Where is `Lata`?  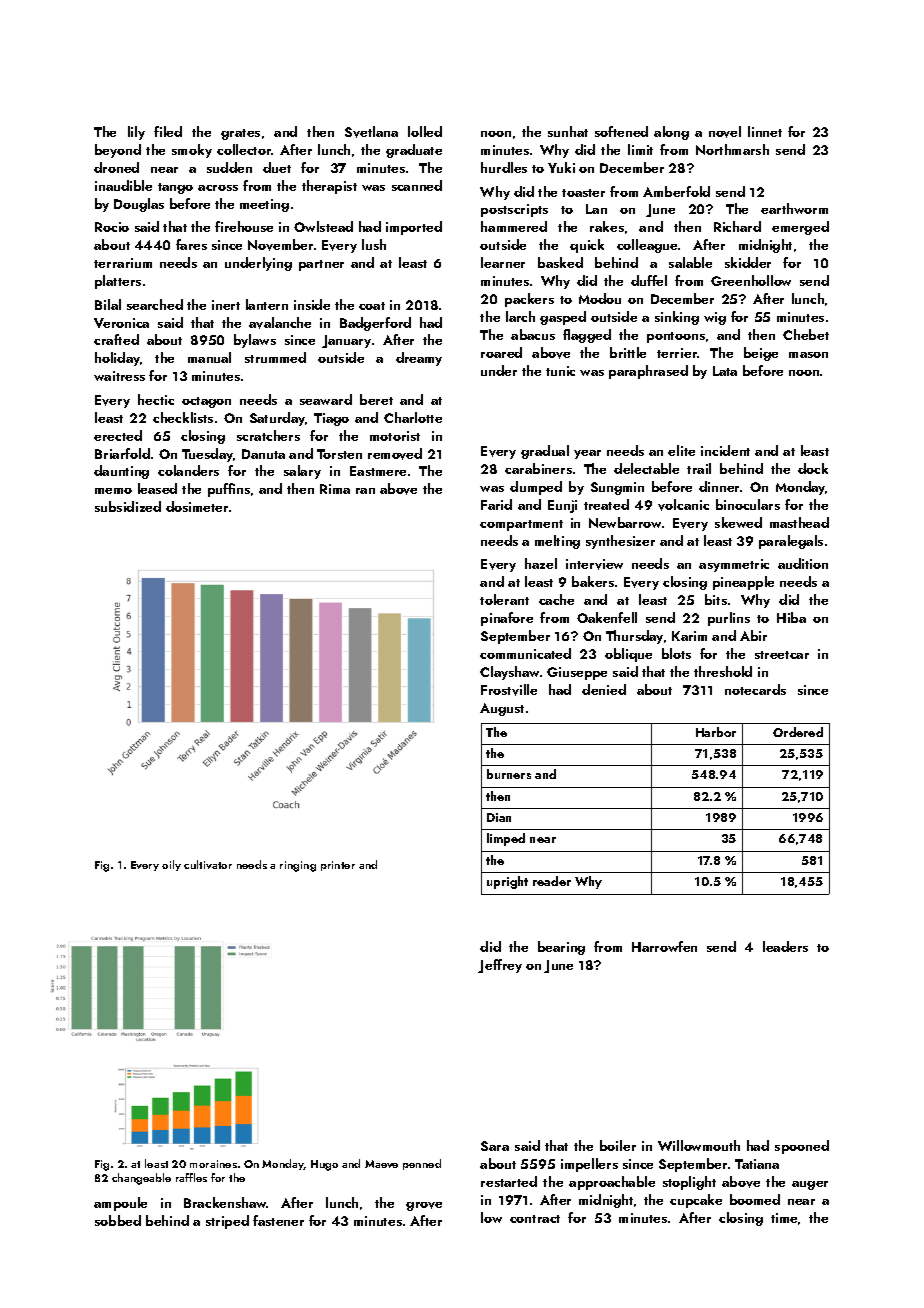 Lata is located at coordinates (725, 371).
